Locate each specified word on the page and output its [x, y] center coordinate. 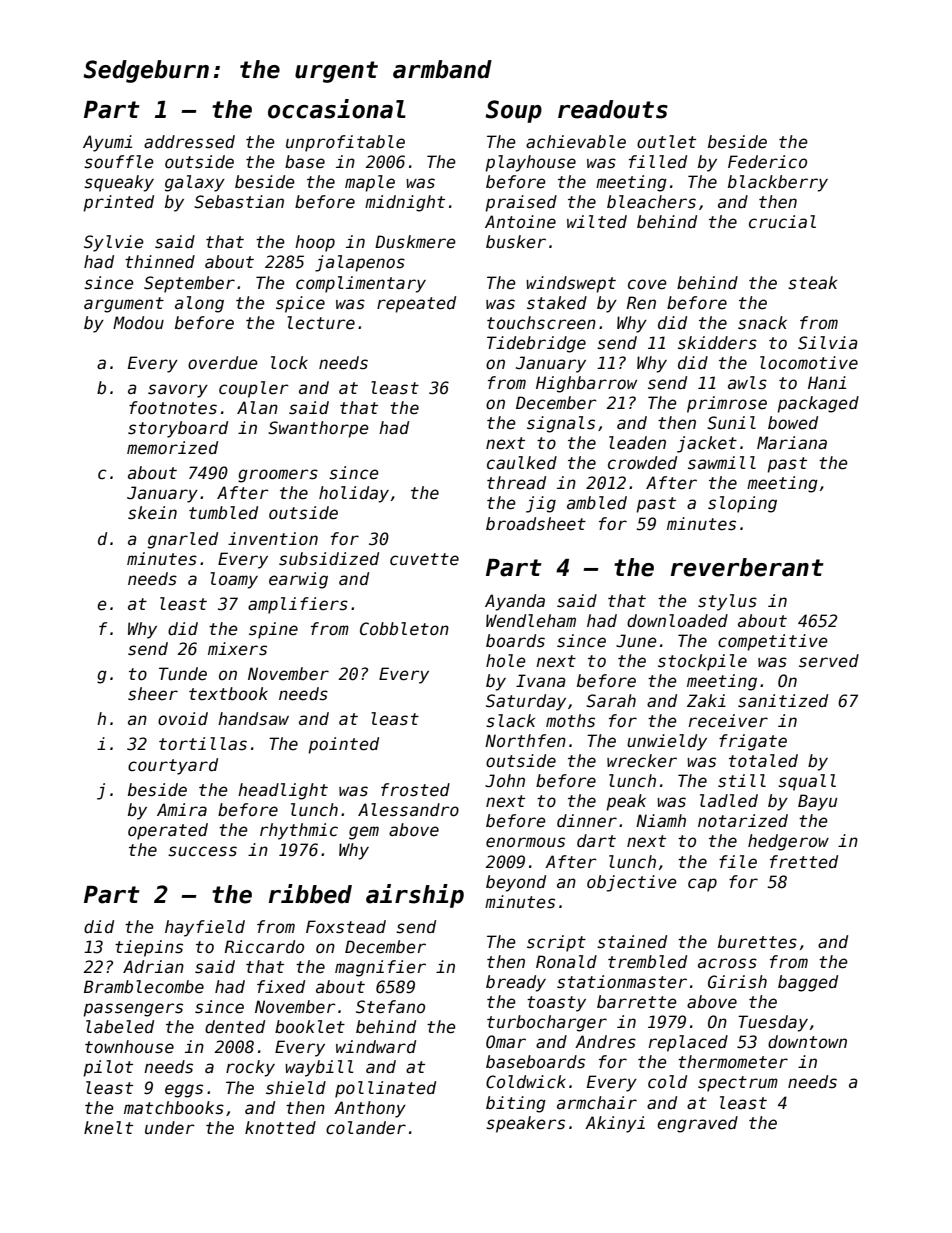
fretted [804, 862]
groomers [278, 476]
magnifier [380, 968]
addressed [189, 142]
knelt [108, 1128]
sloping [742, 504]
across [727, 963]
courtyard [173, 766]
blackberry [778, 183]
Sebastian [239, 202]
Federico [767, 162]
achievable [576, 142]
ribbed [310, 894]
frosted [415, 790]
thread [516, 483]
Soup [514, 111]
